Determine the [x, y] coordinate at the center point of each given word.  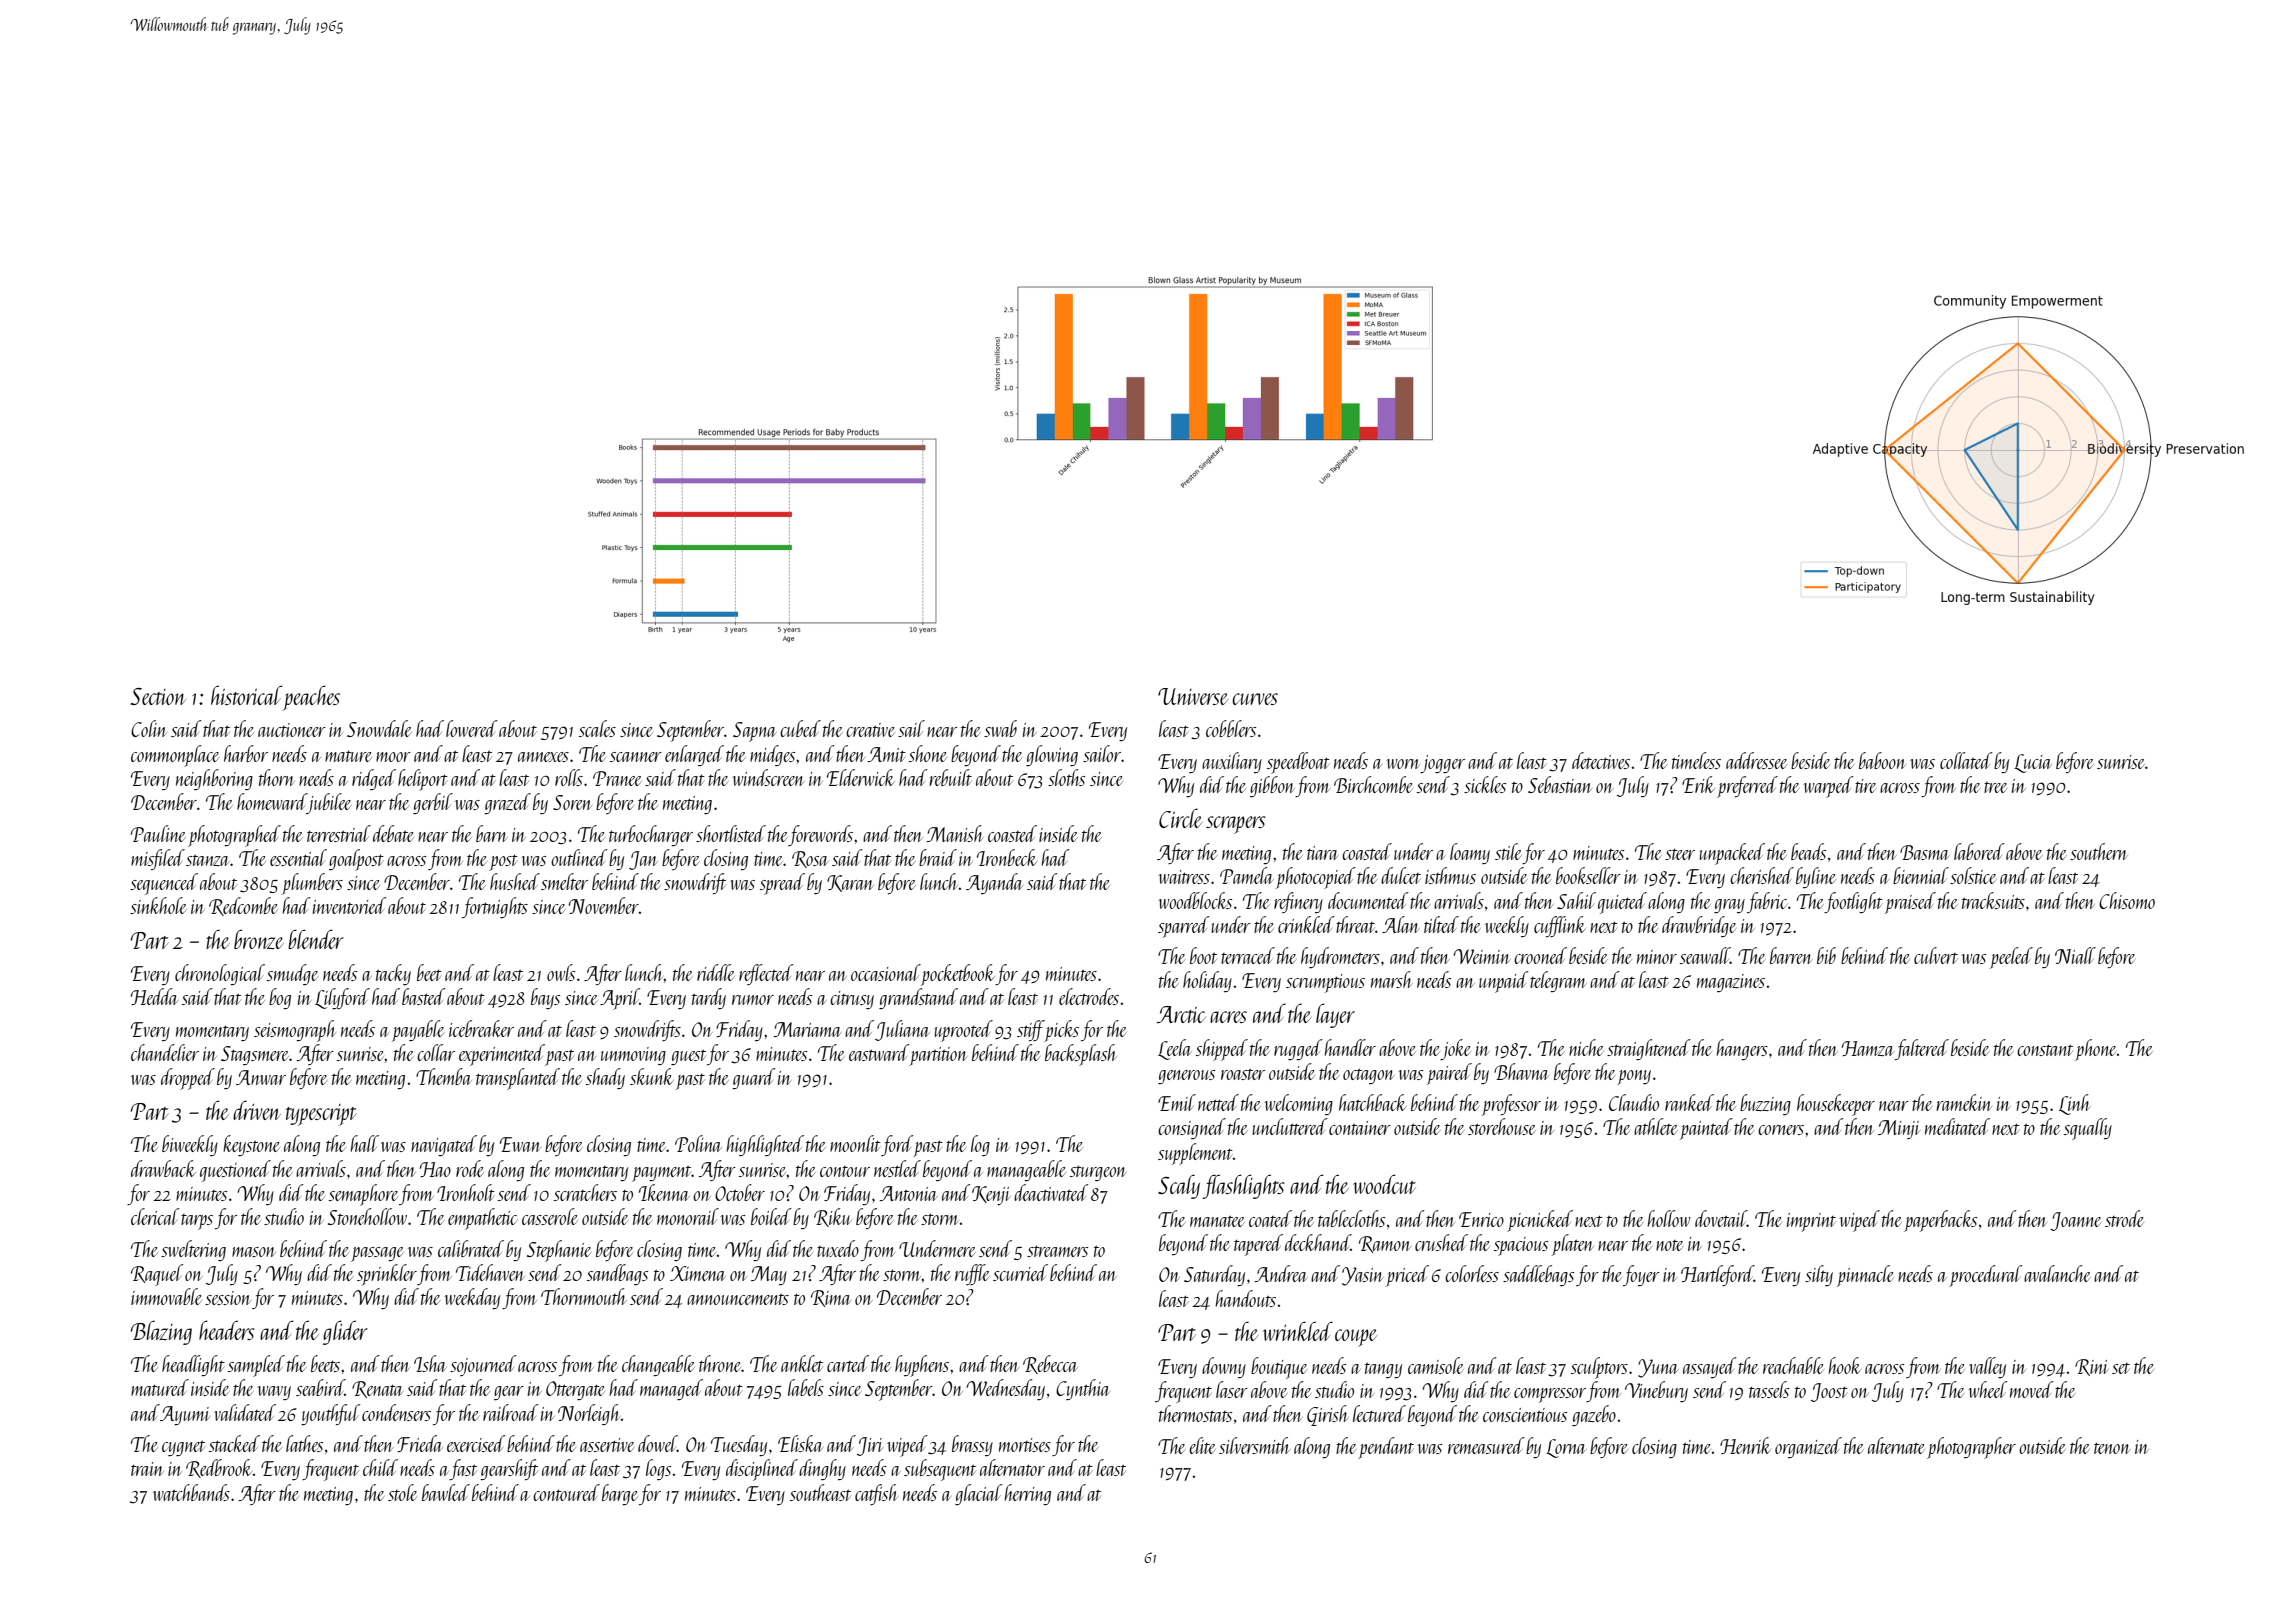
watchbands [191, 1492]
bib [1826, 955]
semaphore [363, 1195]
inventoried [350, 905]
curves [1255, 699]
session [228, 1298]
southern [2099, 851]
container [1360, 1128]
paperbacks [1940, 1221]
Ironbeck [1007, 857]
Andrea [1281, 1273]
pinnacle [1865, 1276]
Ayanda [994, 883]
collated [1966, 760]
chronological [220, 974]
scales [597, 728]
